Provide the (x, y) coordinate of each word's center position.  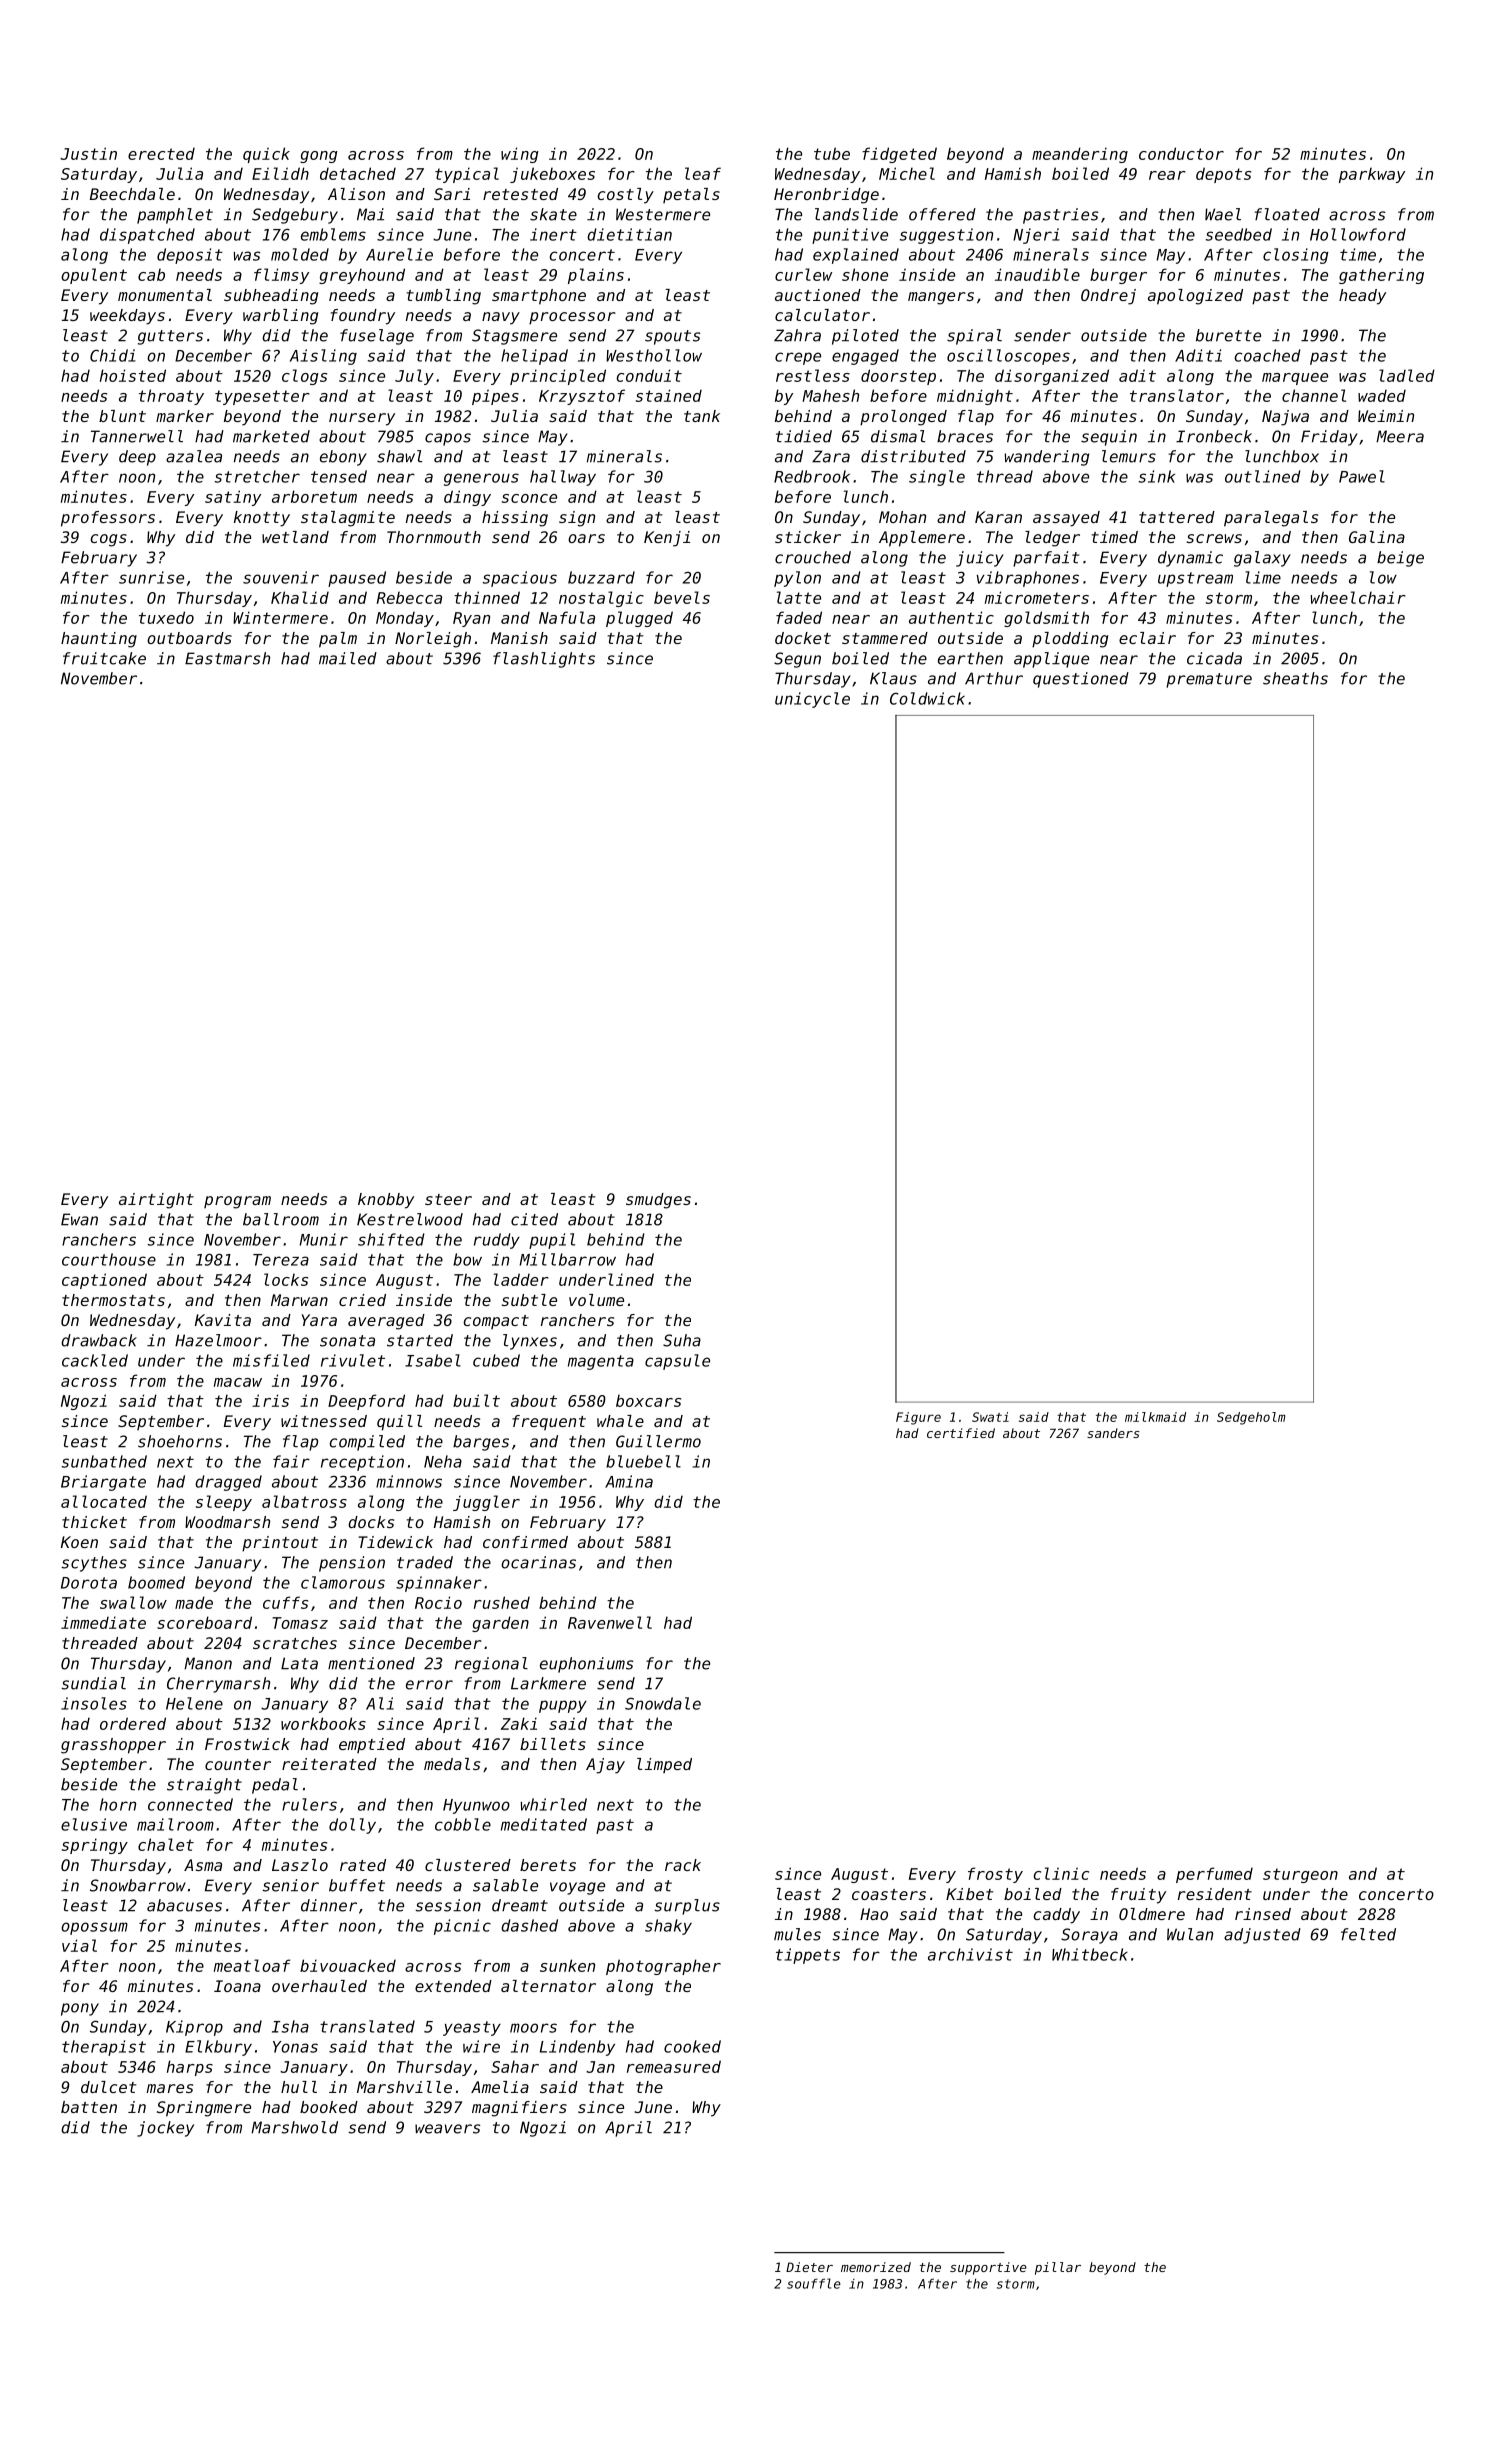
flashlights (544, 660)
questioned (1081, 680)
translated (367, 2026)
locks (286, 1279)
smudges (658, 1201)
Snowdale (663, 1703)
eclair (1147, 638)
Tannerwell (137, 436)
